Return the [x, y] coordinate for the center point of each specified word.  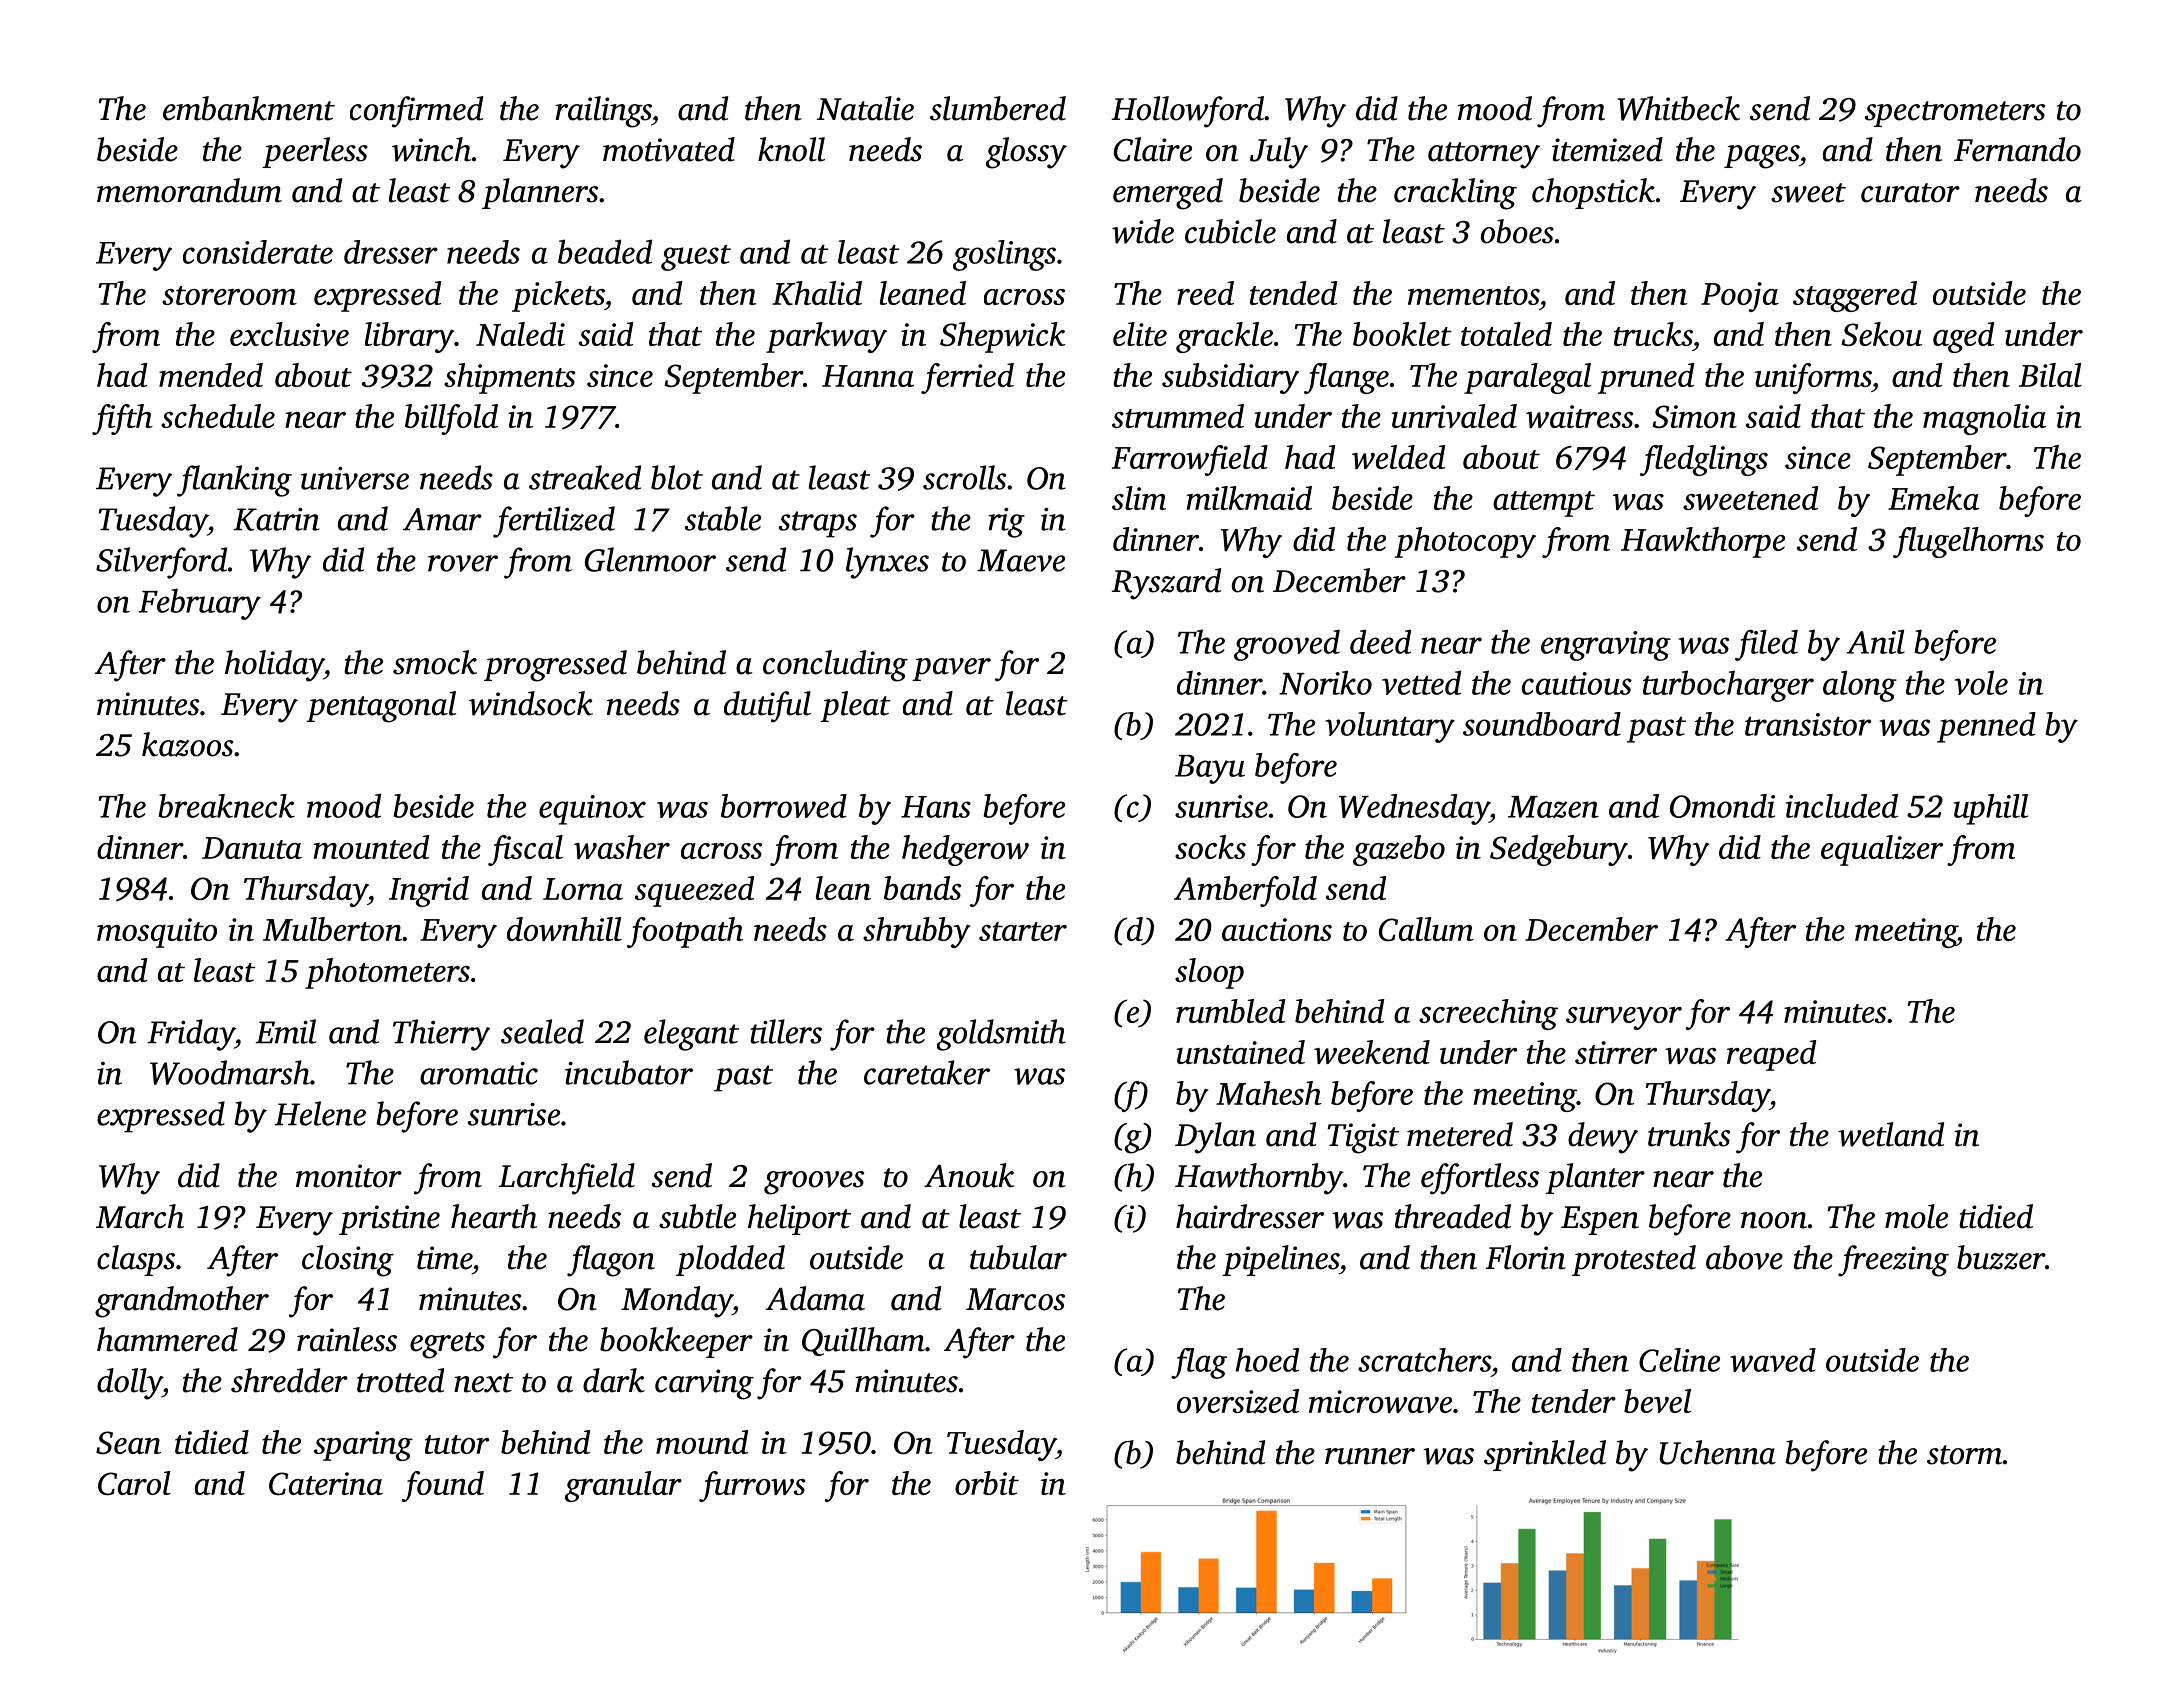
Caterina [326, 1483]
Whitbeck [1679, 108]
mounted [371, 847]
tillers [786, 1031]
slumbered [998, 108]
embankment [249, 108]
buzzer [2001, 1257]
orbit [987, 1483]
